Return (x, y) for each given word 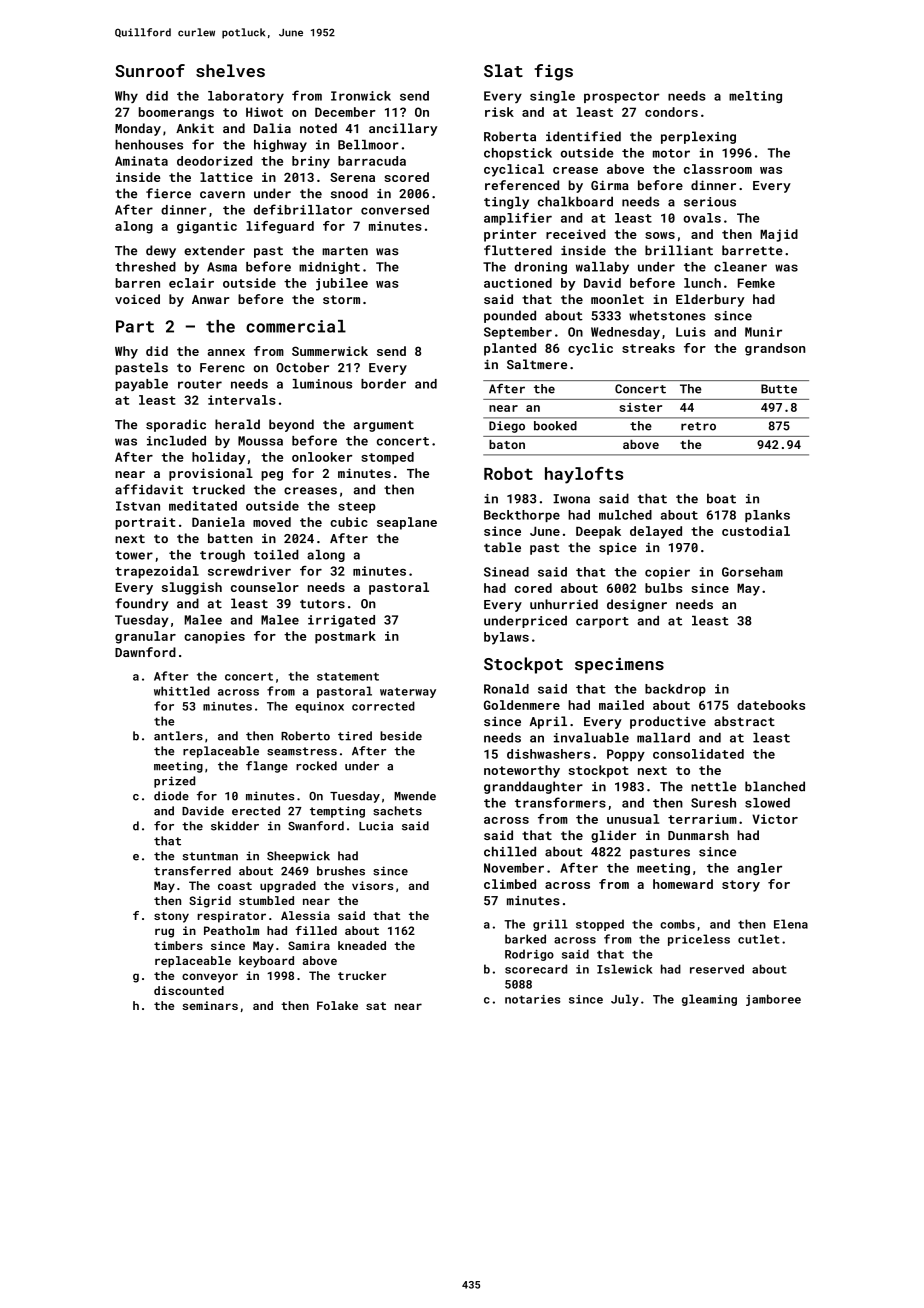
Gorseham (752, 572)
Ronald (506, 689)
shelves (230, 70)
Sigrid (210, 902)
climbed (510, 884)
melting (755, 97)
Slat (503, 70)
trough (222, 556)
